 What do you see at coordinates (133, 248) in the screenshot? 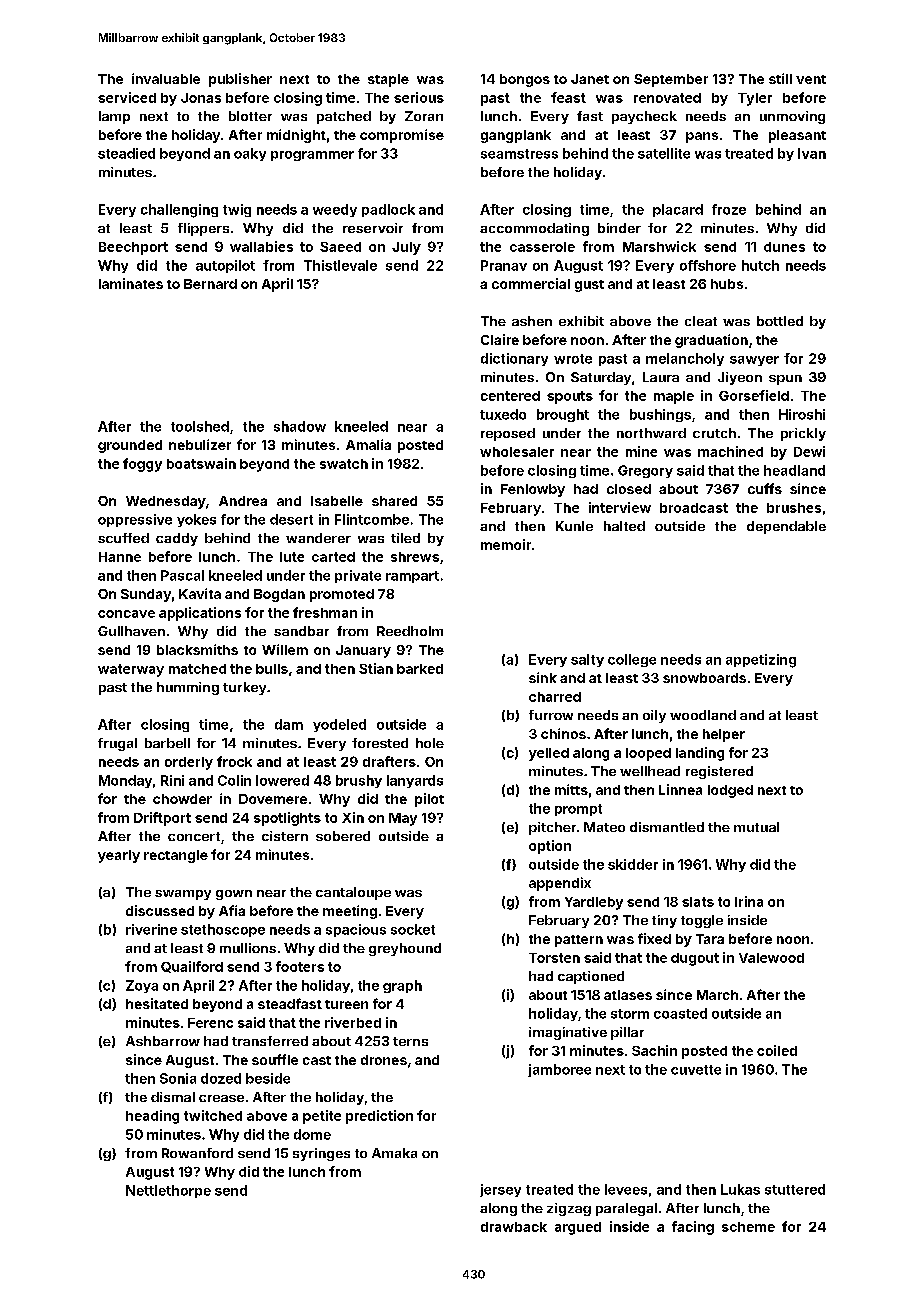
I see `Beechport` at bounding box center [133, 248].
